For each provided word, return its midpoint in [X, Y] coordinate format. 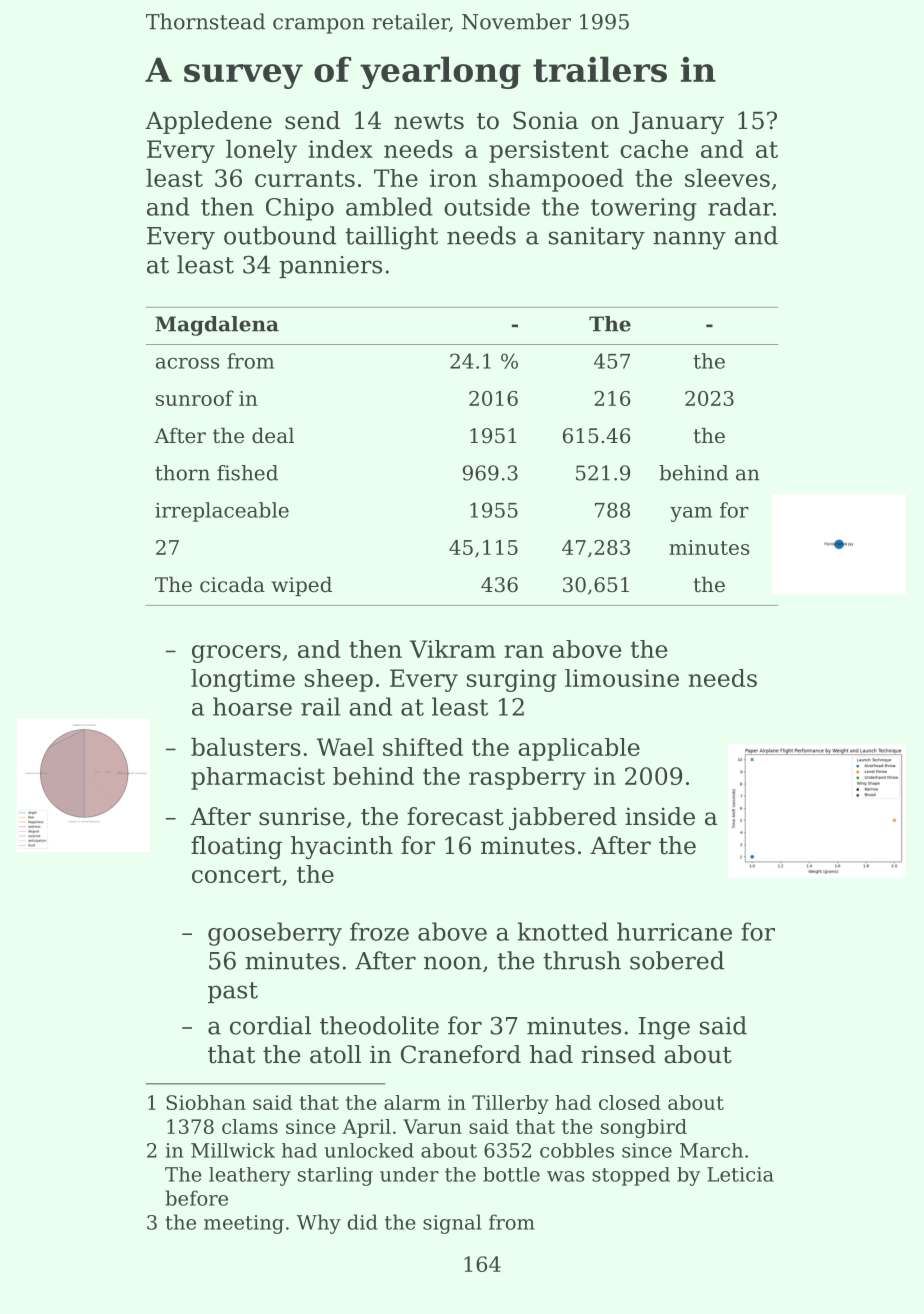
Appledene [208, 122]
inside [660, 816]
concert [236, 874]
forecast [455, 816]
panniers [330, 267]
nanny [689, 240]
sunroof [195, 398]
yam [691, 514]
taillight [391, 238]
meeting [244, 1224]
